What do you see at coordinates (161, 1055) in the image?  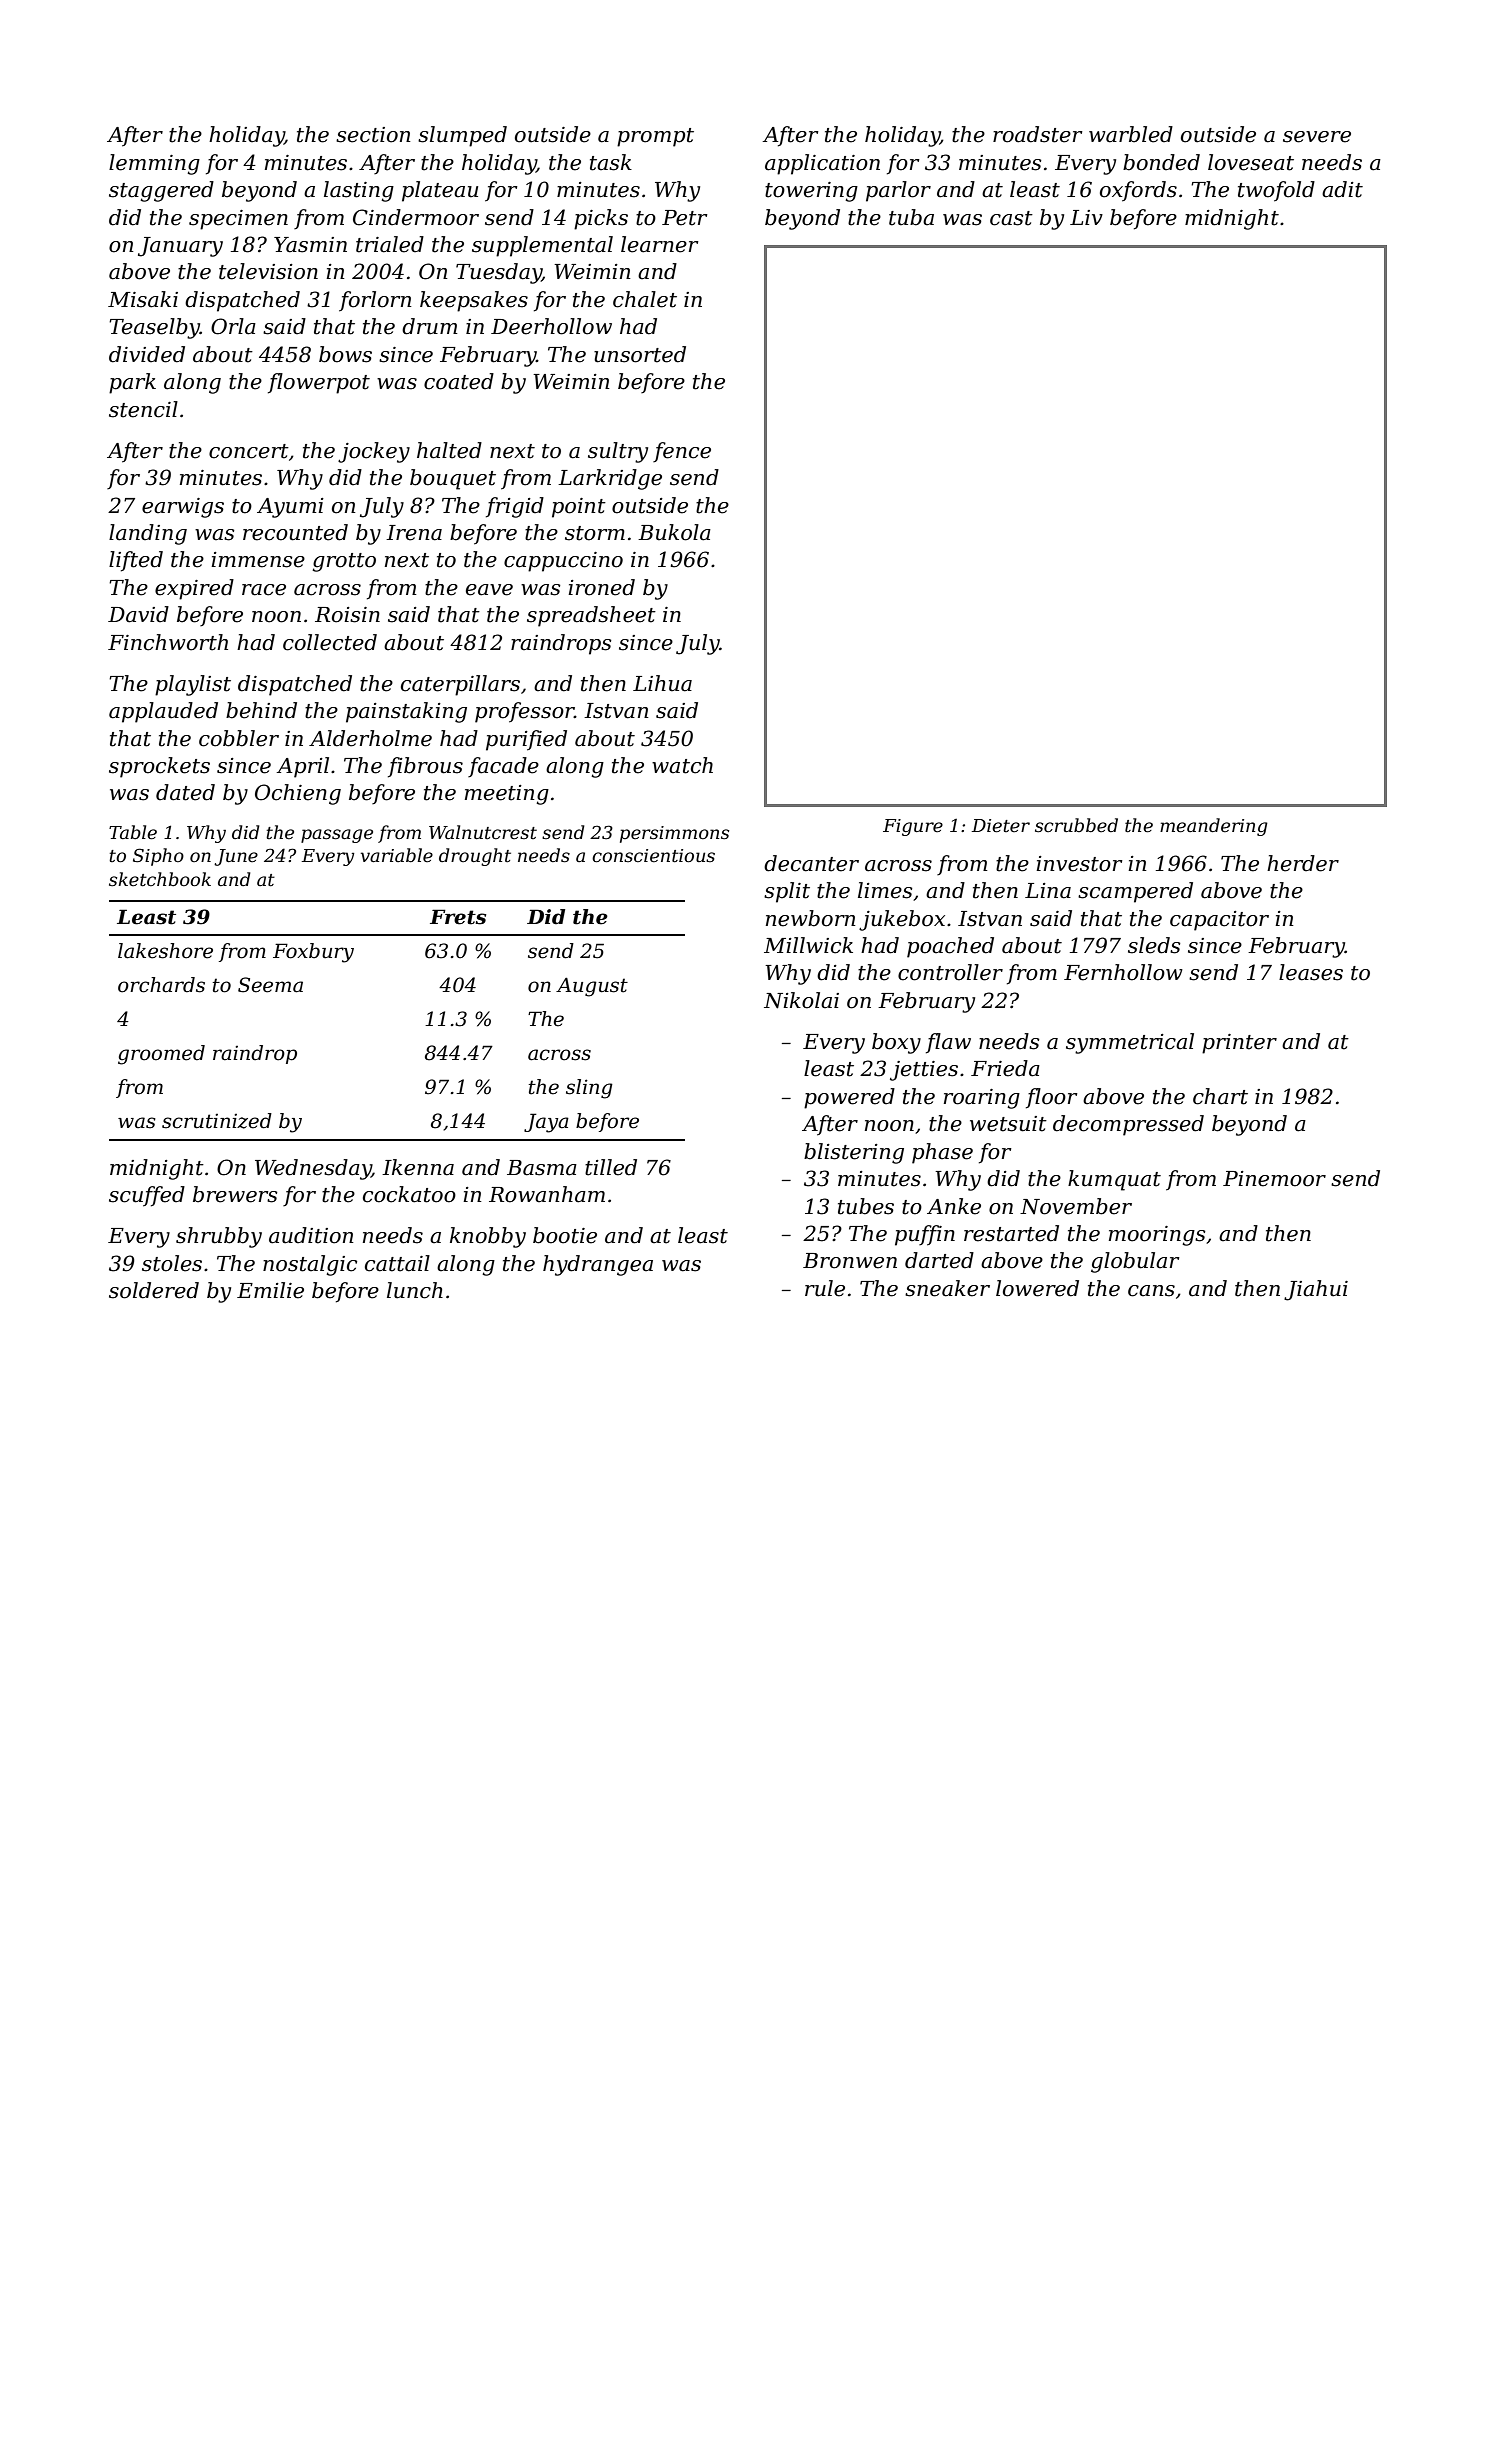 I see `groomed` at bounding box center [161, 1055].
